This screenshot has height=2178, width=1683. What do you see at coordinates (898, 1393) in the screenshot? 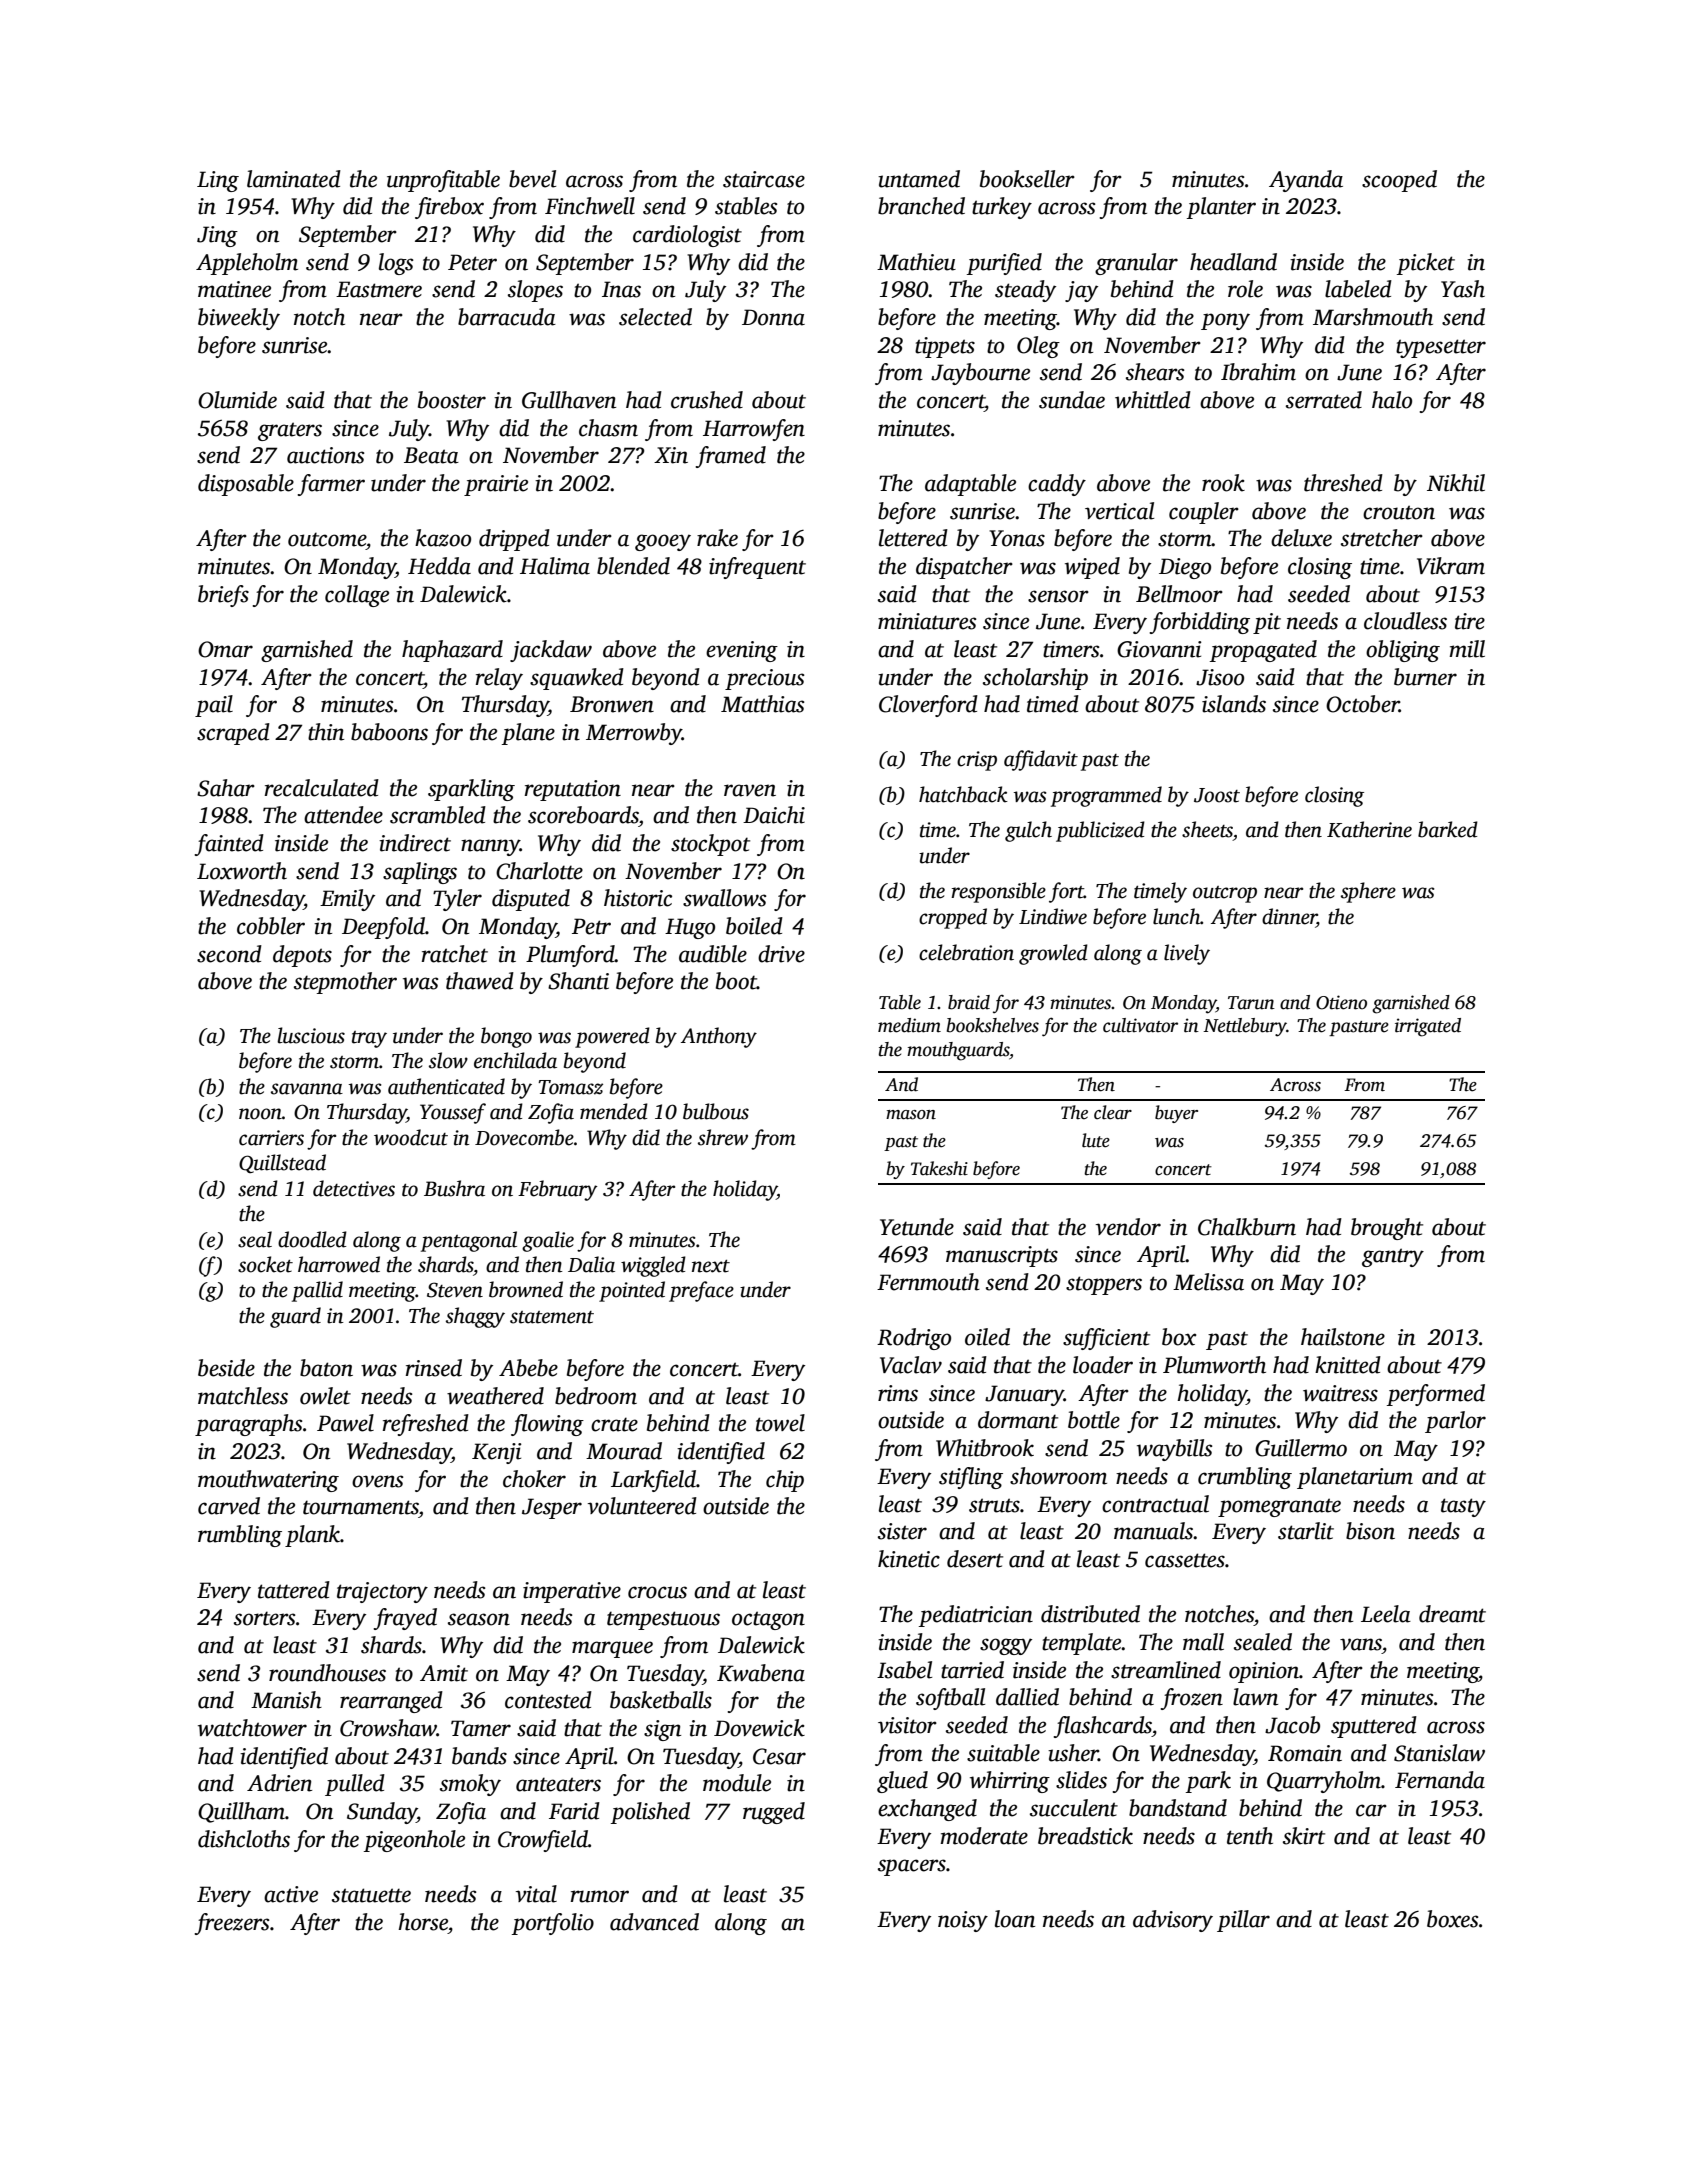
I see `rims` at bounding box center [898, 1393].
